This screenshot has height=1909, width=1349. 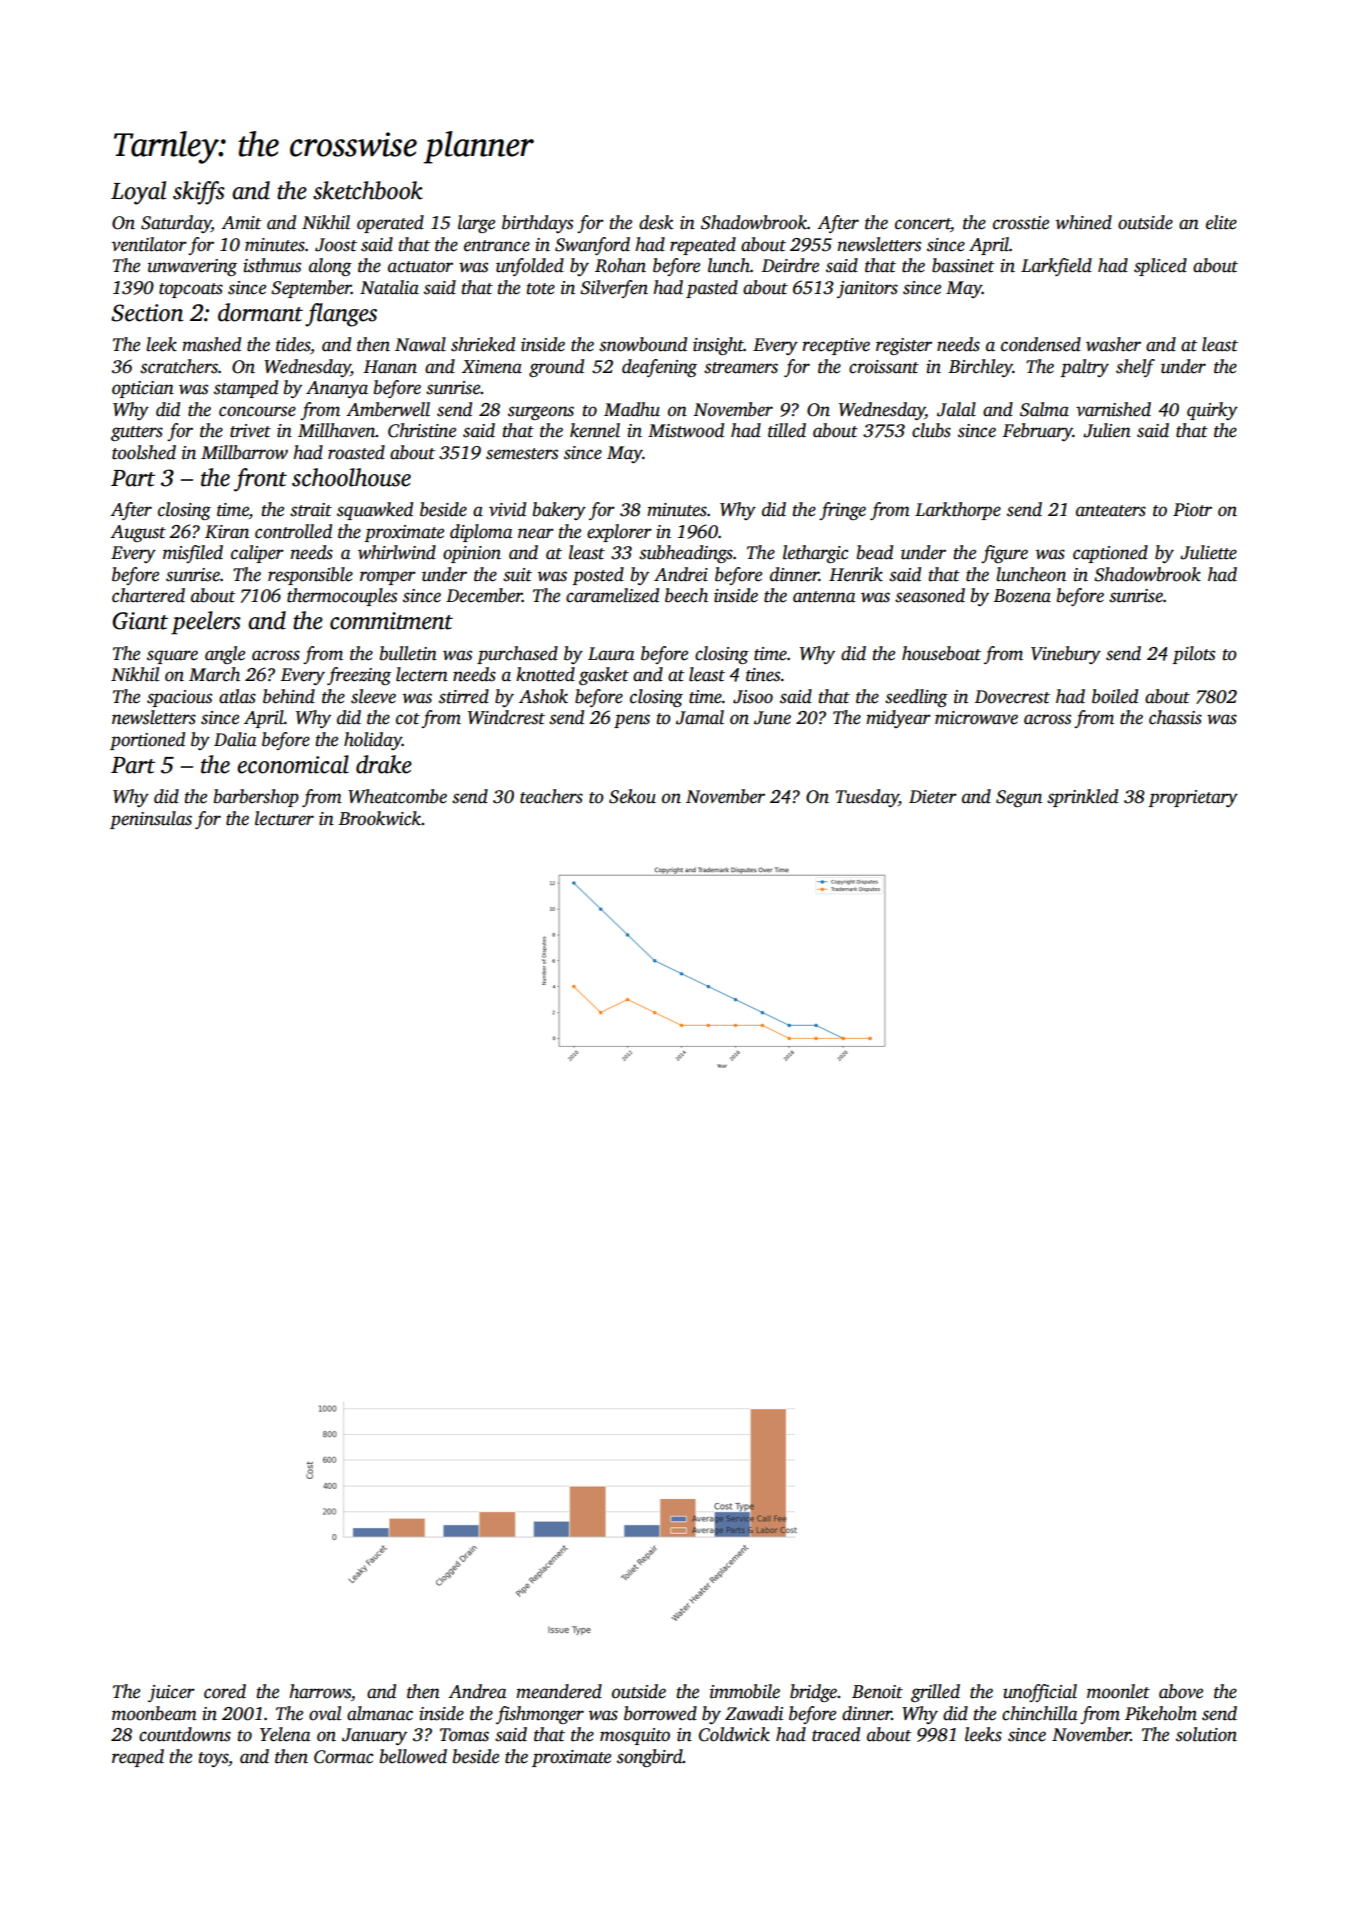 I want to click on desk, so click(x=656, y=222).
